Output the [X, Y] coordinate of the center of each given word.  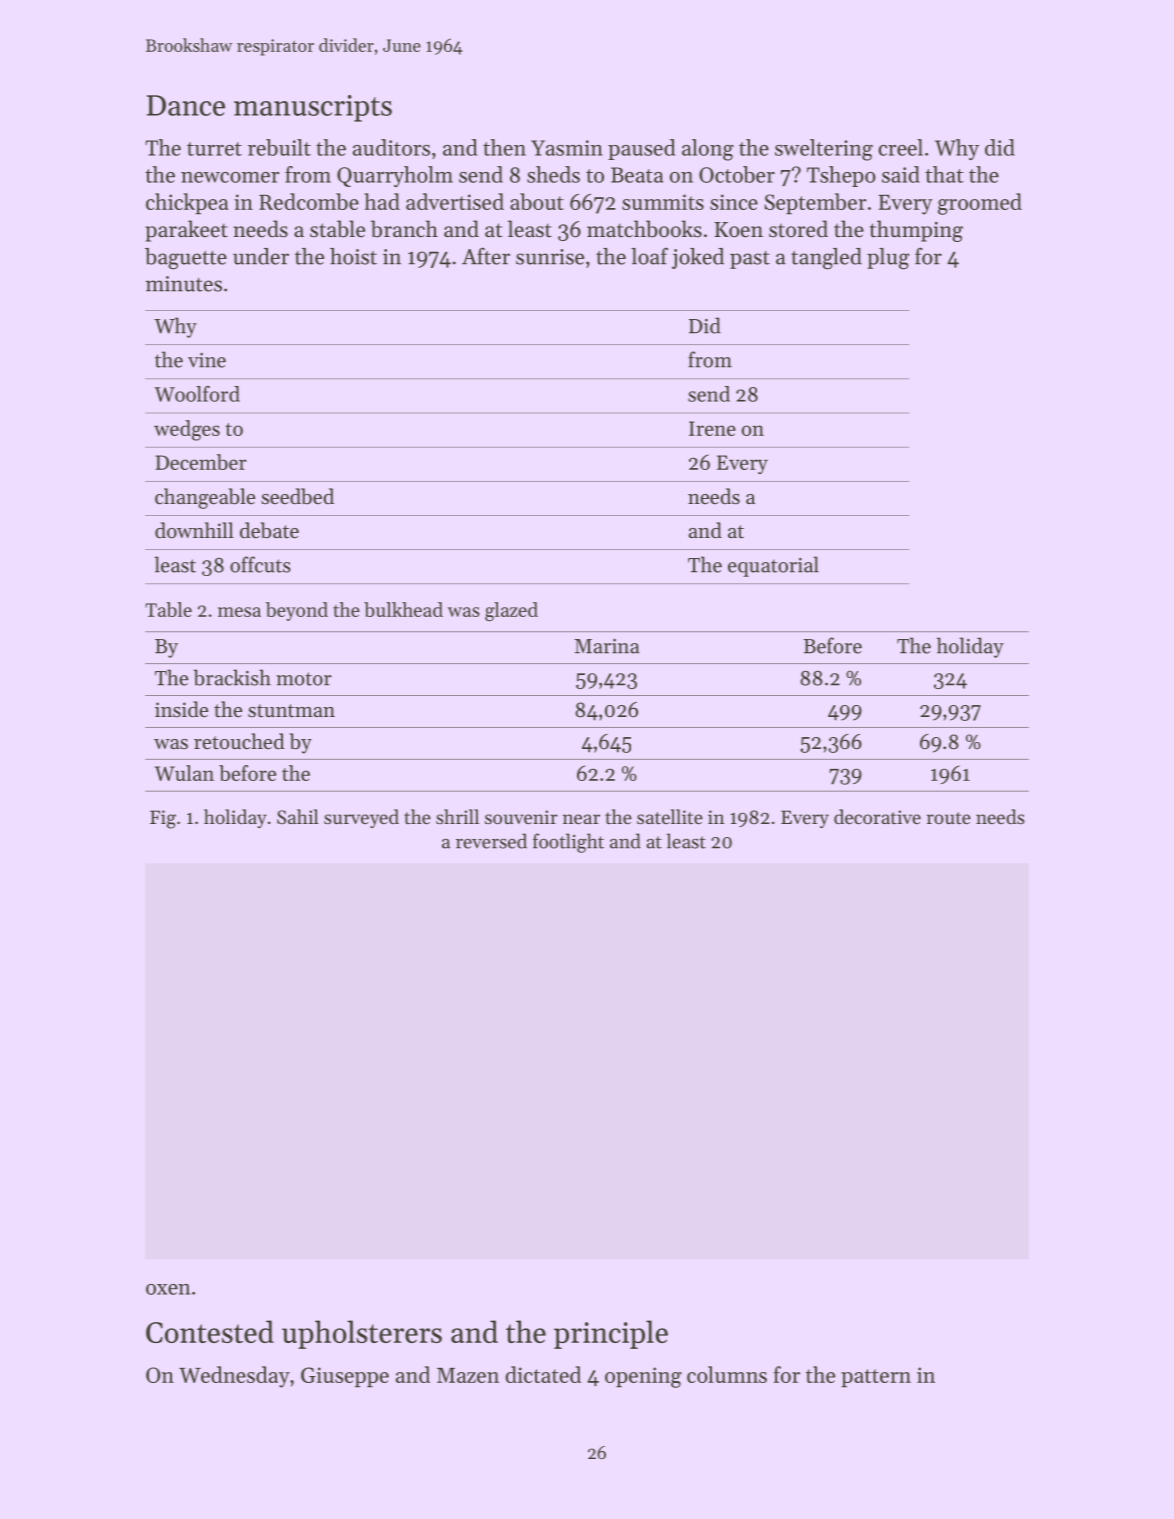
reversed [491, 841]
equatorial [773, 566]
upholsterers [362, 1334]
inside [181, 709]
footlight [568, 843]
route [949, 818]
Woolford [197, 394]
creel [901, 147]
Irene [712, 428]
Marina [607, 646]
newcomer [230, 177]
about [537, 201]
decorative [877, 816]
